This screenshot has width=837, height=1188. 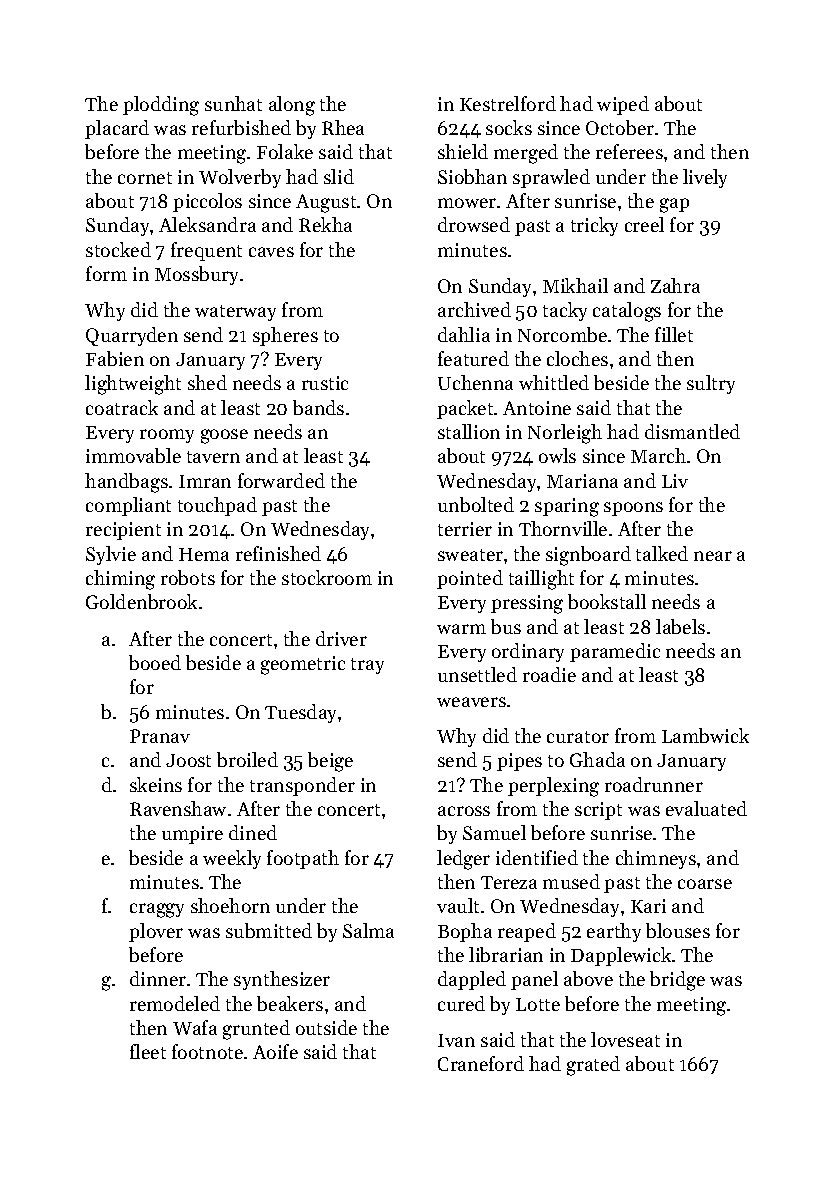 I want to click on grated, so click(x=593, y=1066).
